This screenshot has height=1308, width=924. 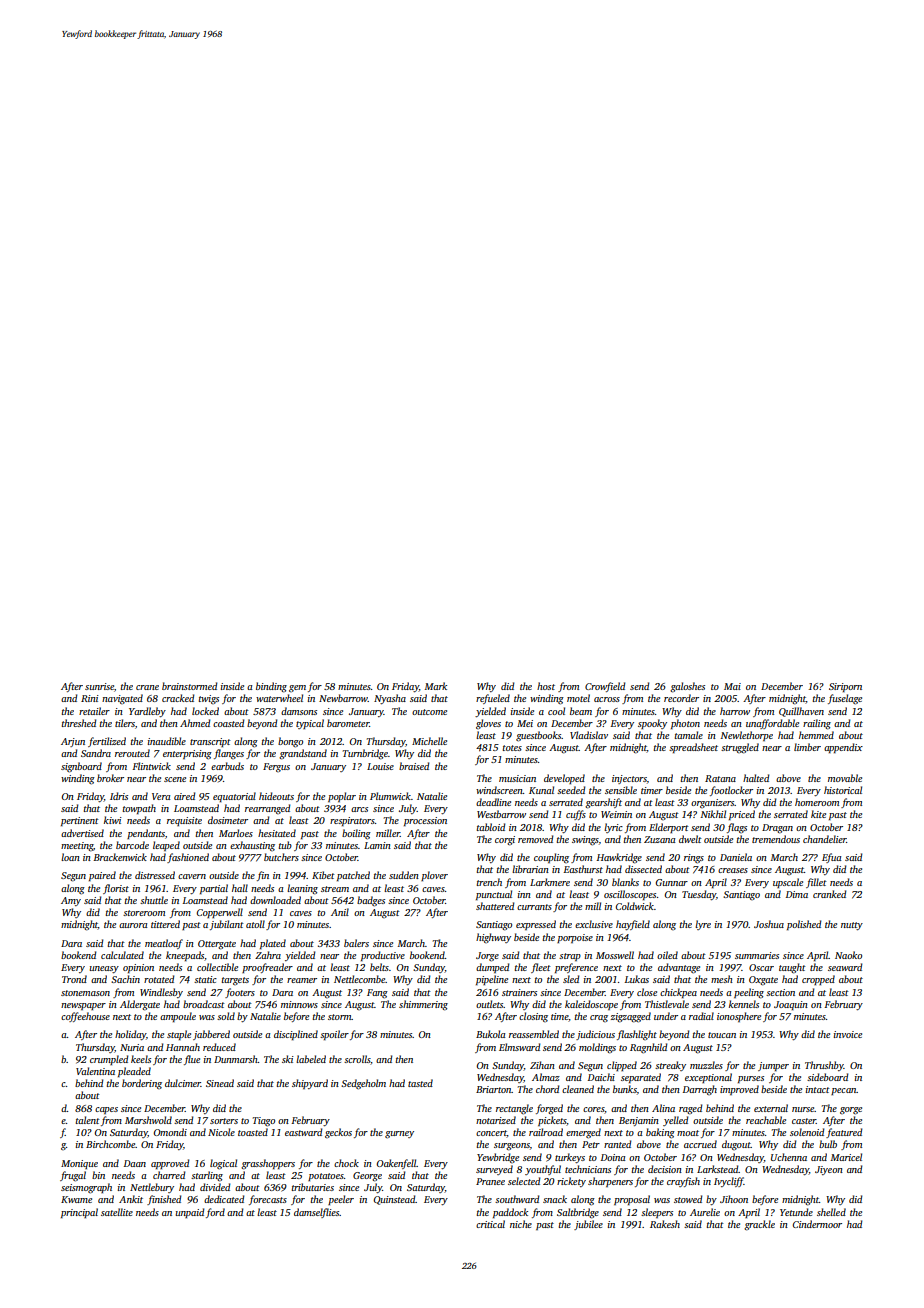 I want to click on cavern, so click(x=192, y=876).
